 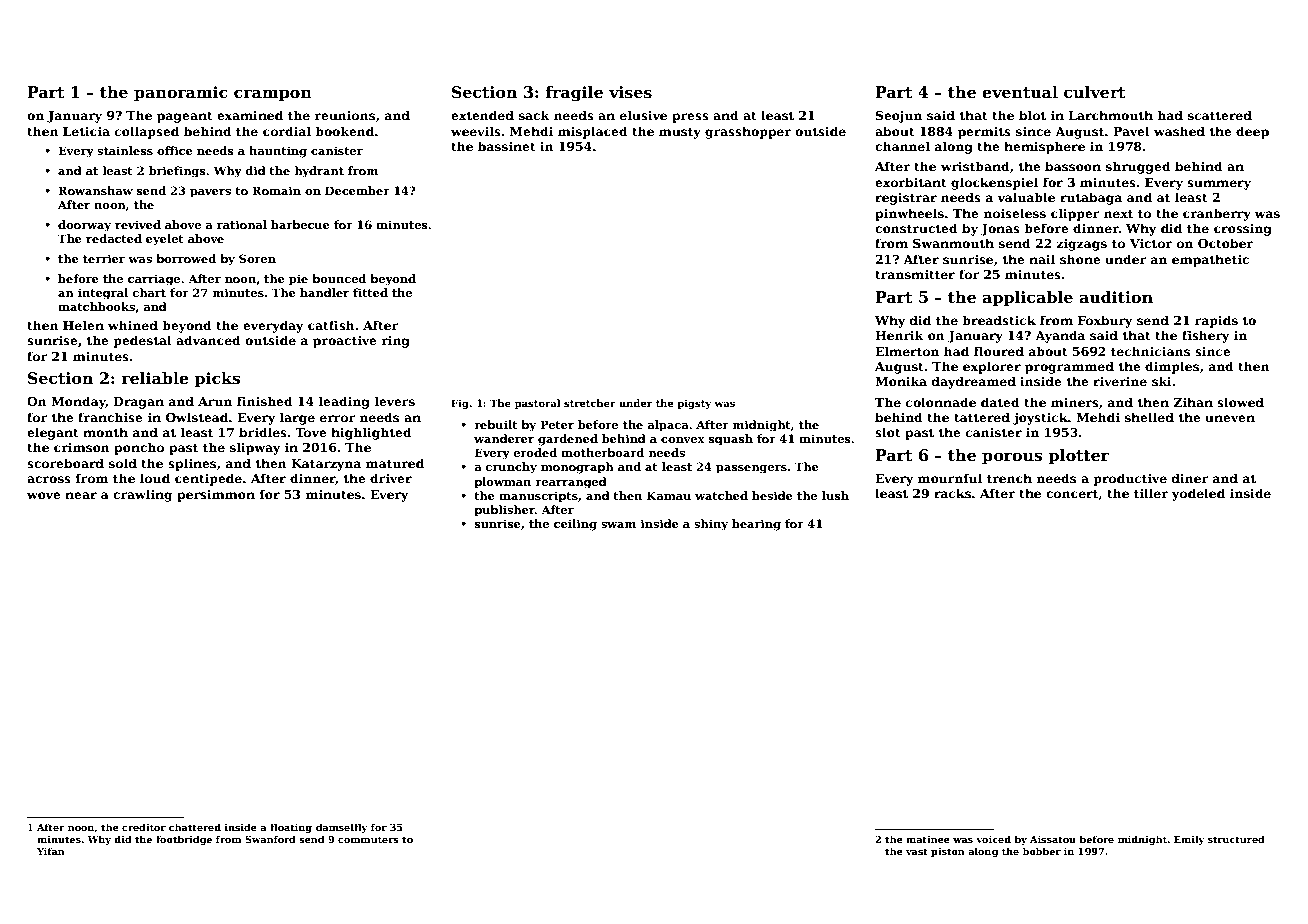 What do you see at coordinates (1091, 198) in the screenshot?
I see `rutabaga` at bounding box center [1091, 198].
